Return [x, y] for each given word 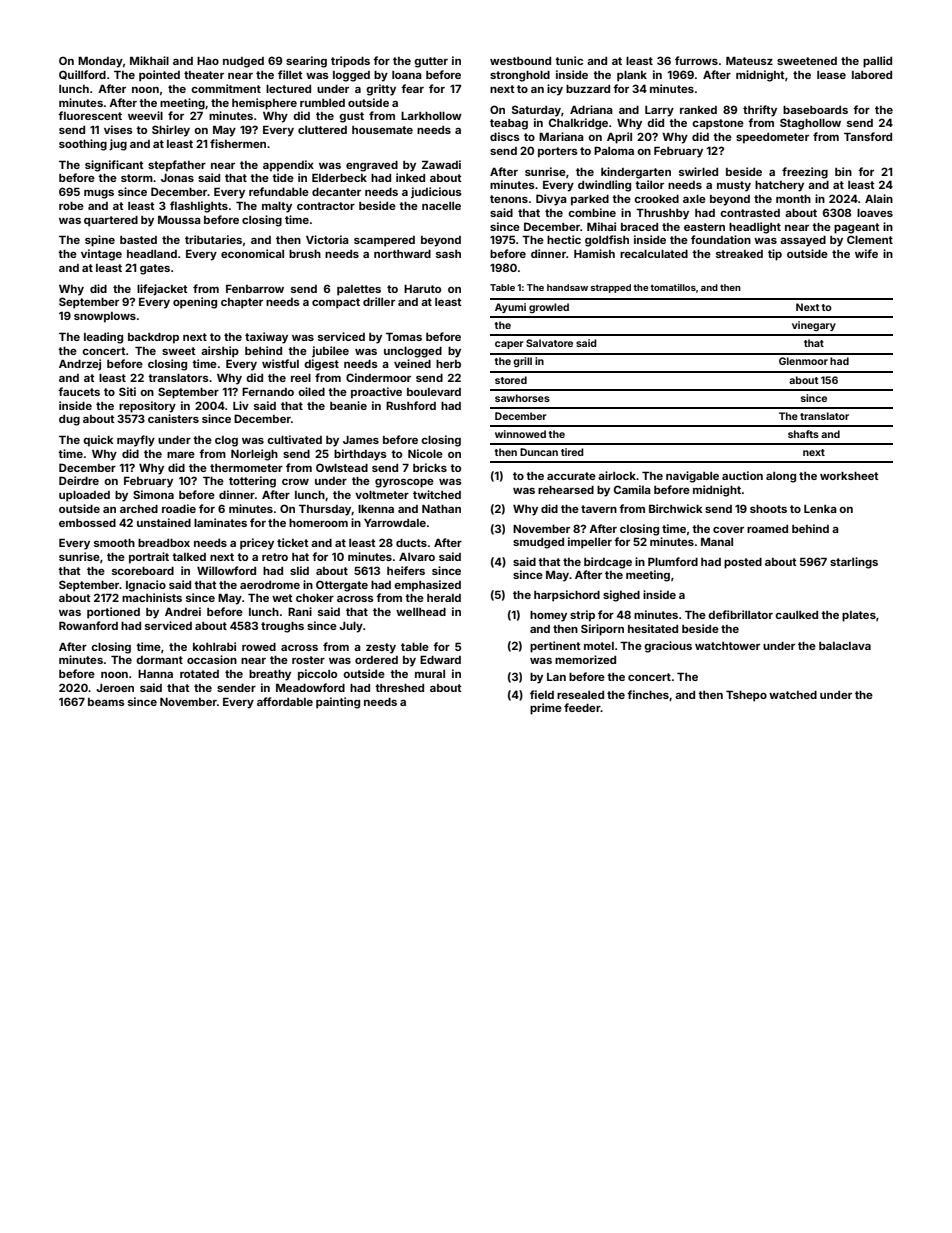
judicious [436, 193]
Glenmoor [803, 361]
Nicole [425, 453]
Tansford [868, 136]
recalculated [654, 254]
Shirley [171, 131]
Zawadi [441, 164]
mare [181, 455]
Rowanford [88, 625]
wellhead [421, 612]
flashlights [199, 207]
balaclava [845, 646]
